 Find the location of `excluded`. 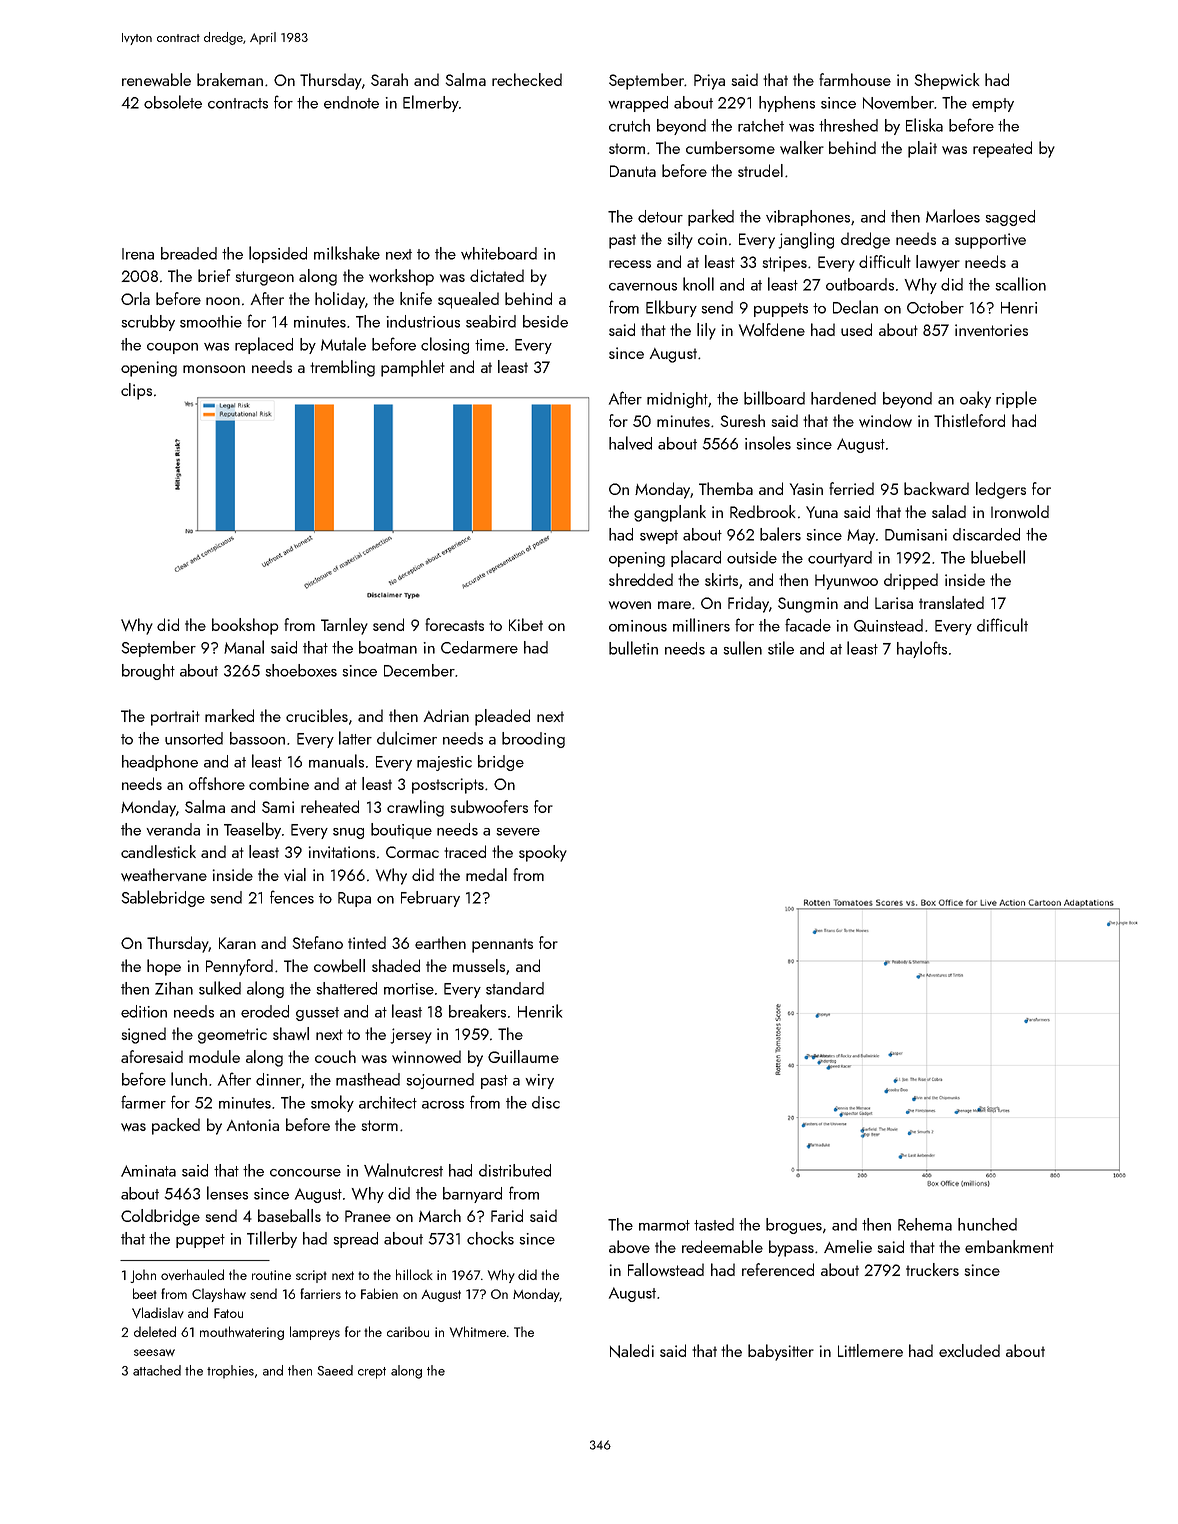

excluded is located at coordinates (969, 1350).
